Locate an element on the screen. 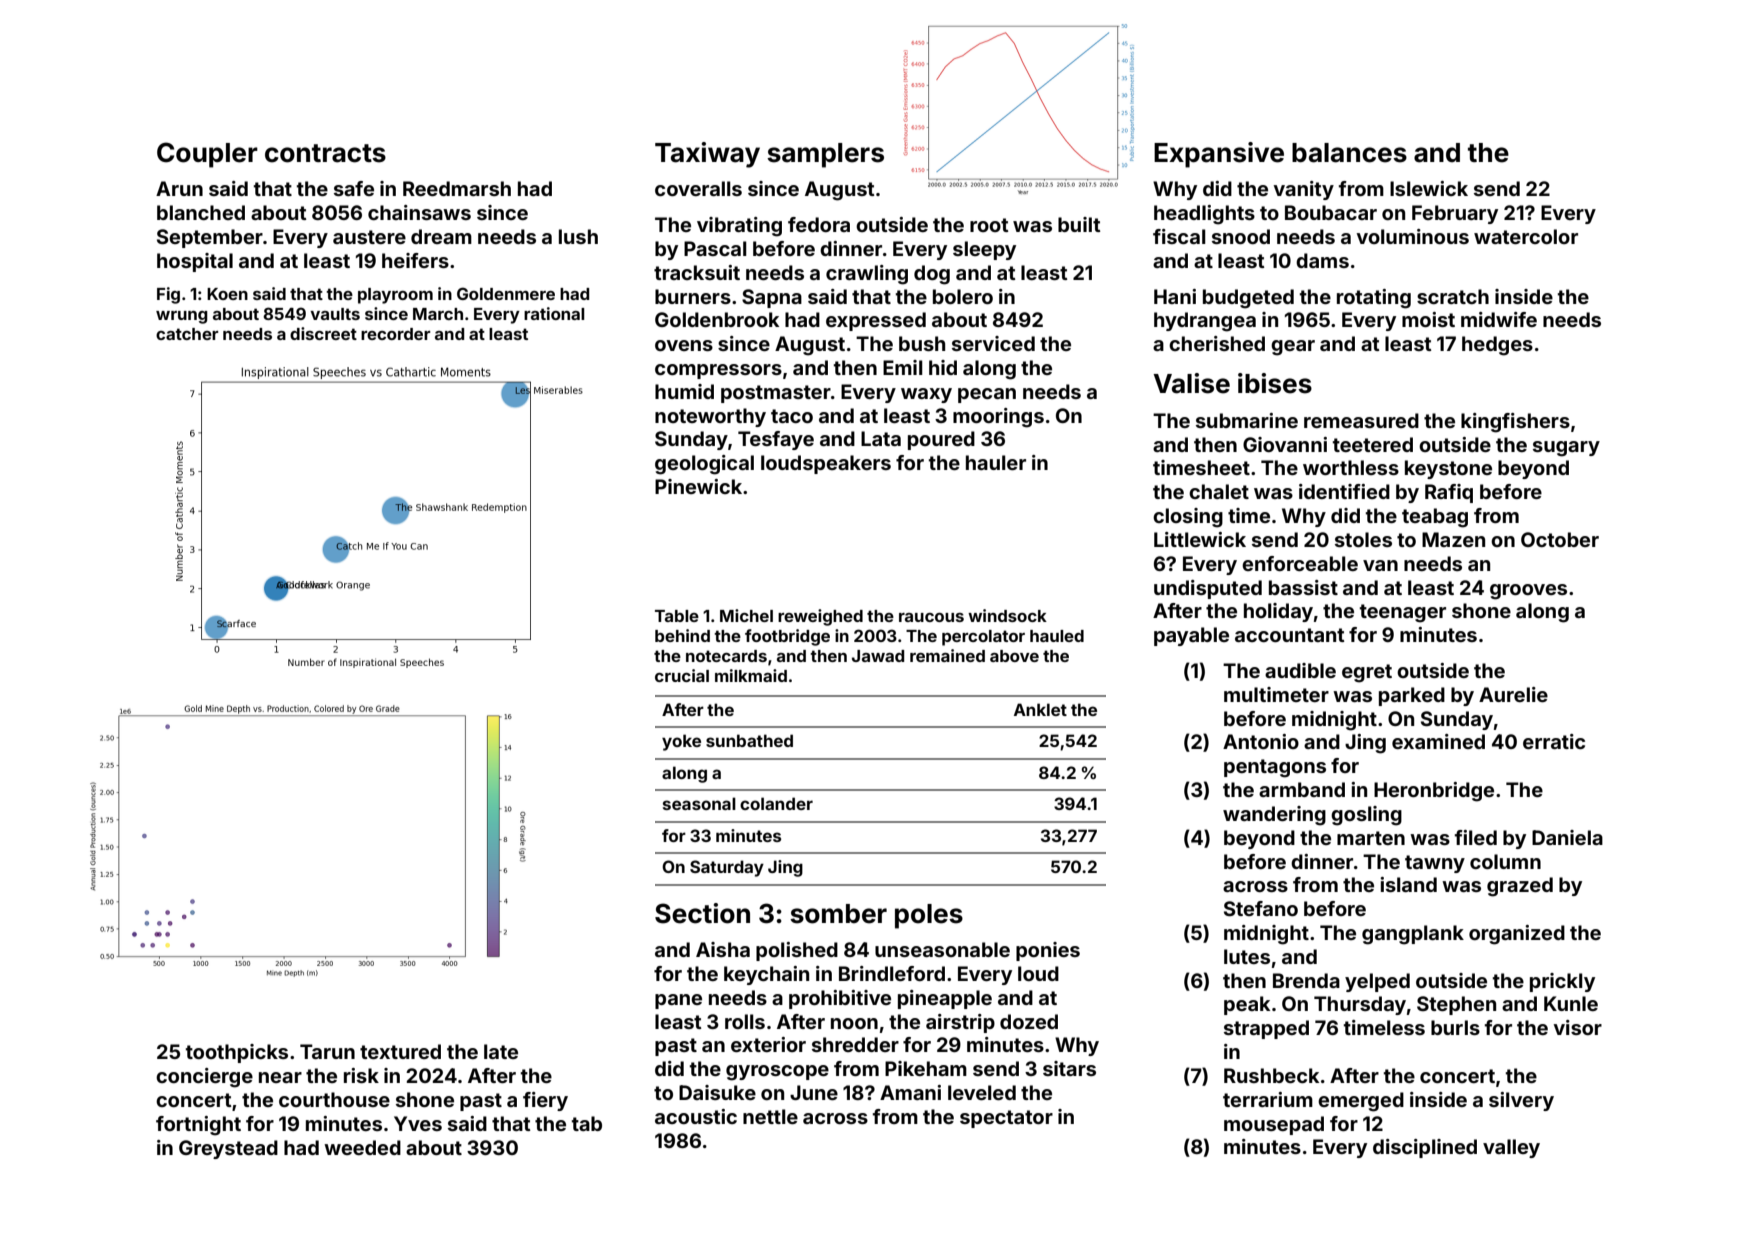  moorings is located at coordinates (998, 418).
